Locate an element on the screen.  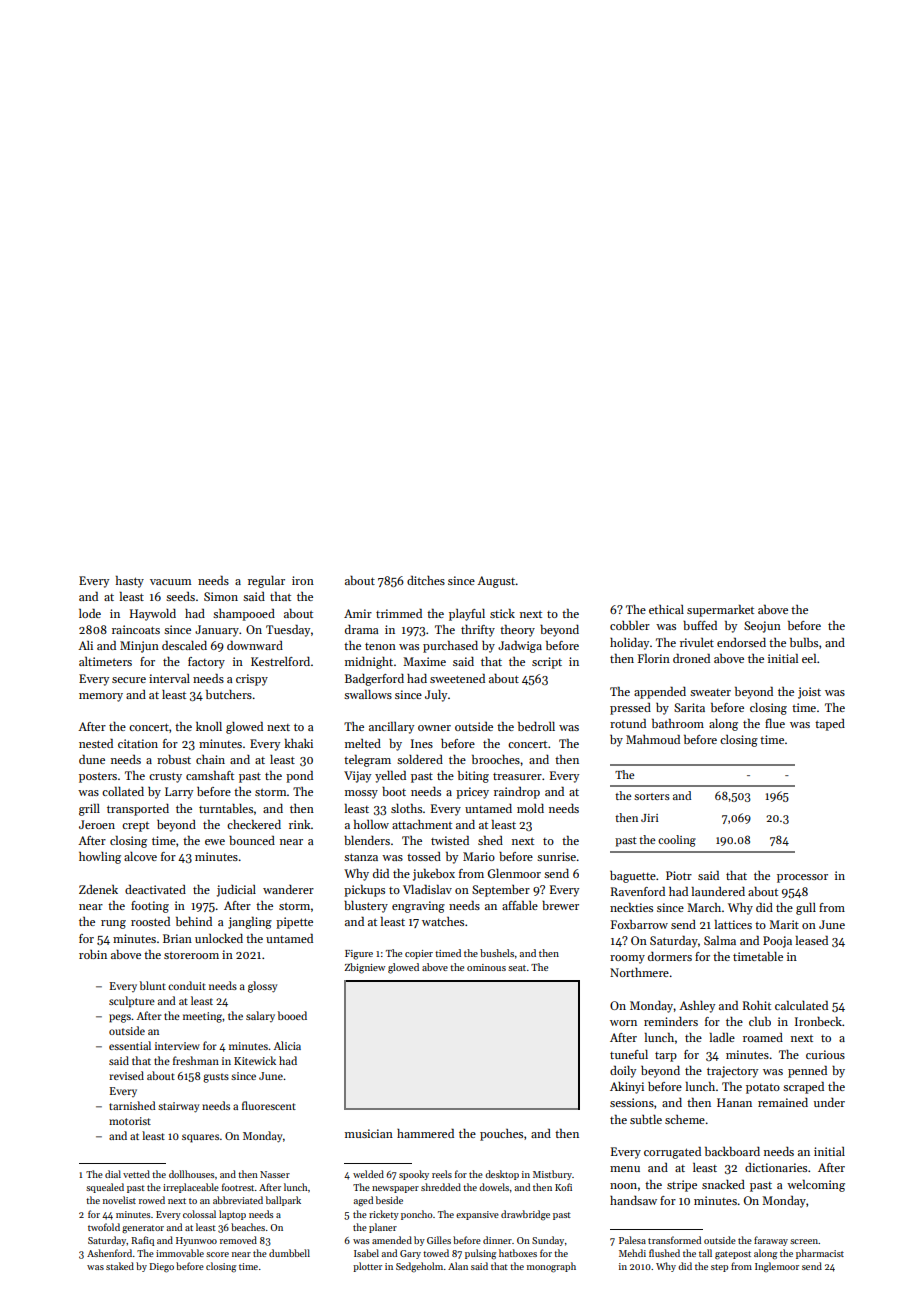
yelled is located at coordinates (390, 777).
